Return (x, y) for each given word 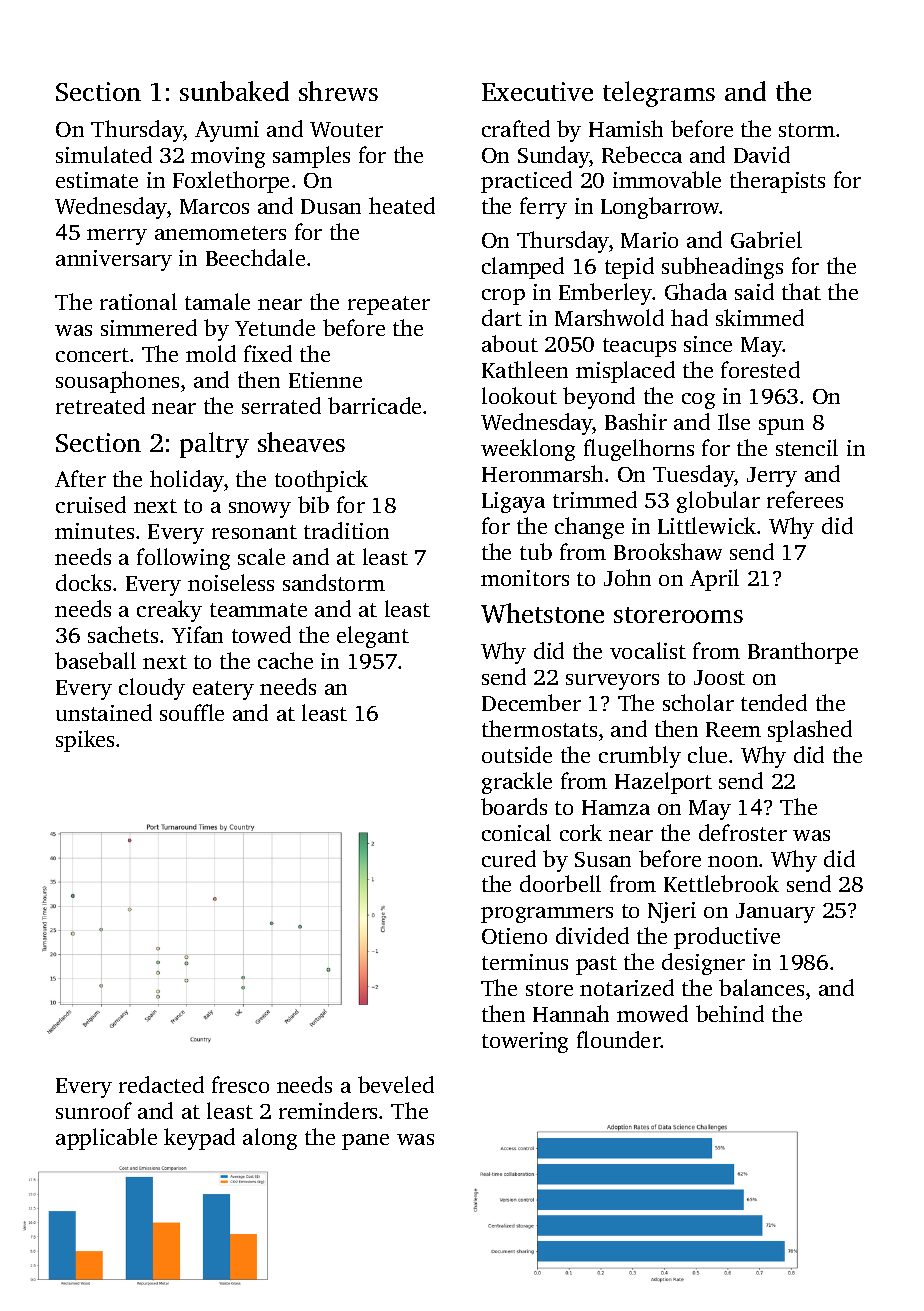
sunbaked (234, 91)
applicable (106, 1139)
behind (730, 1013)
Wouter (346, 129)
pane (365, 1142)
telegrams (659, 94)
